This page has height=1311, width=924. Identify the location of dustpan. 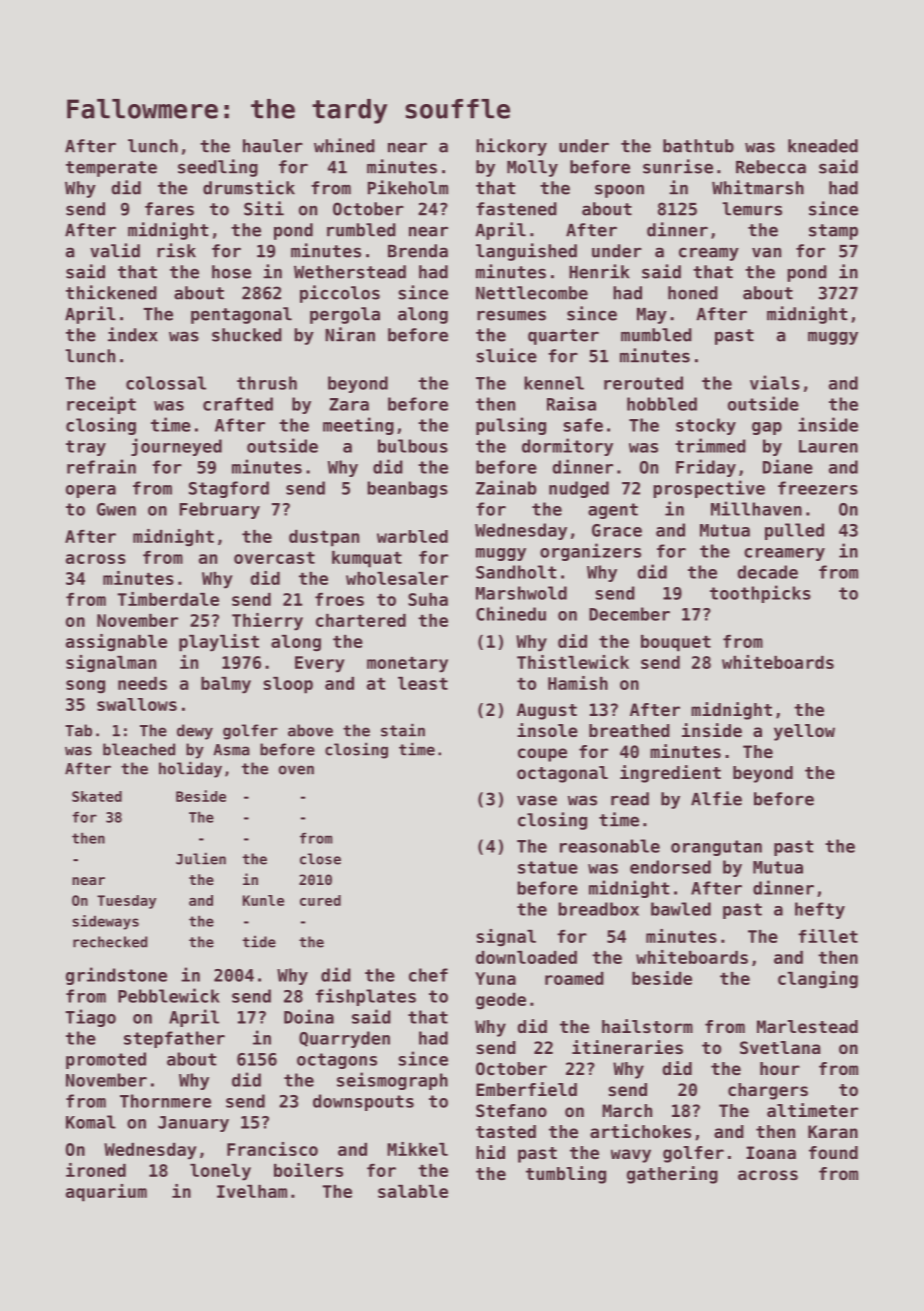
(324, 538).
